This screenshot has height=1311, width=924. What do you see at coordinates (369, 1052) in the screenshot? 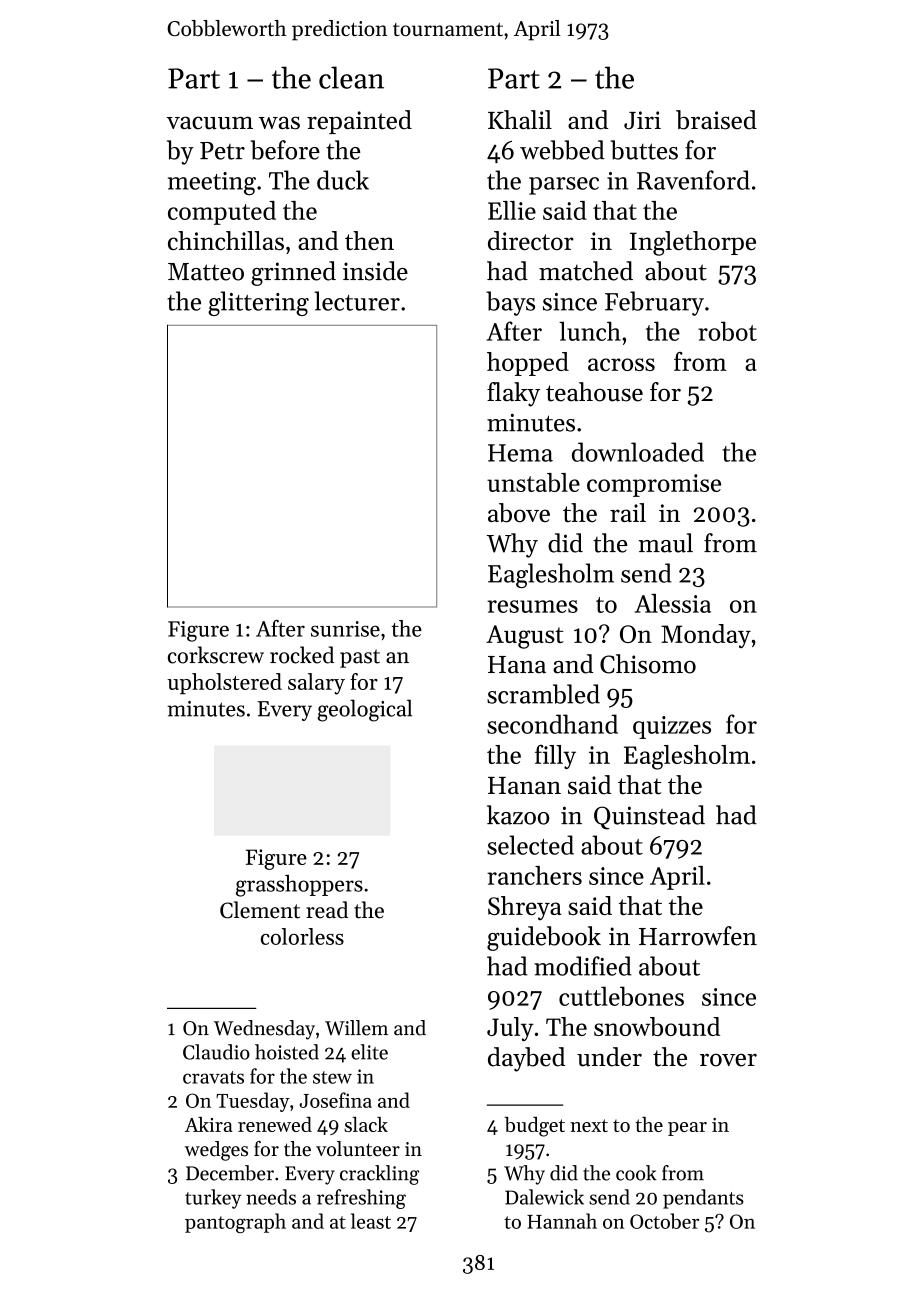
I see `elite` at bounding box center [369, 1052].
